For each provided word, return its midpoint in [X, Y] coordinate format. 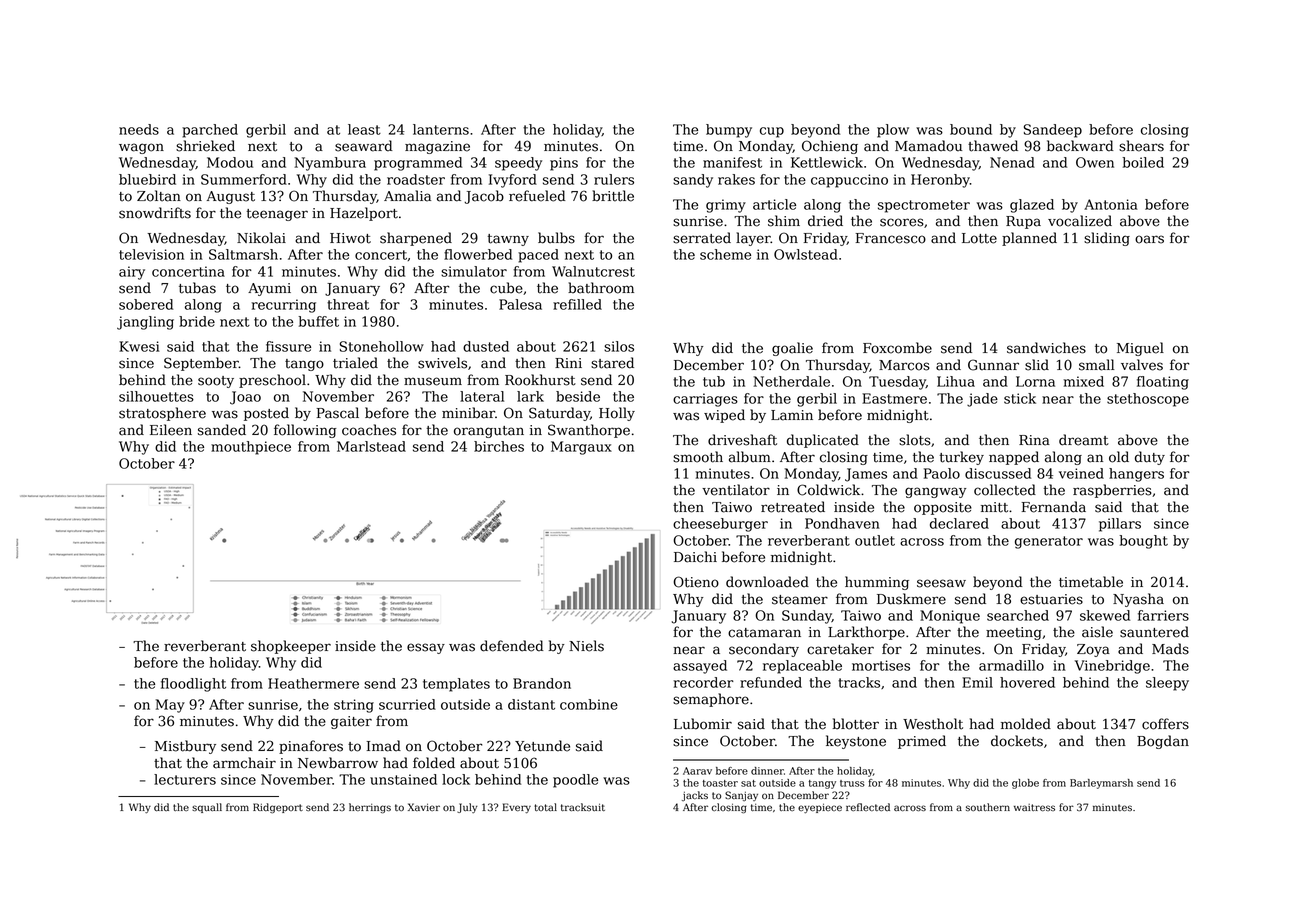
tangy [822, 784]
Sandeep [1053, 131]
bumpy [729, 131]
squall [207, 808]
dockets [1017, 741]
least [364, 129]
